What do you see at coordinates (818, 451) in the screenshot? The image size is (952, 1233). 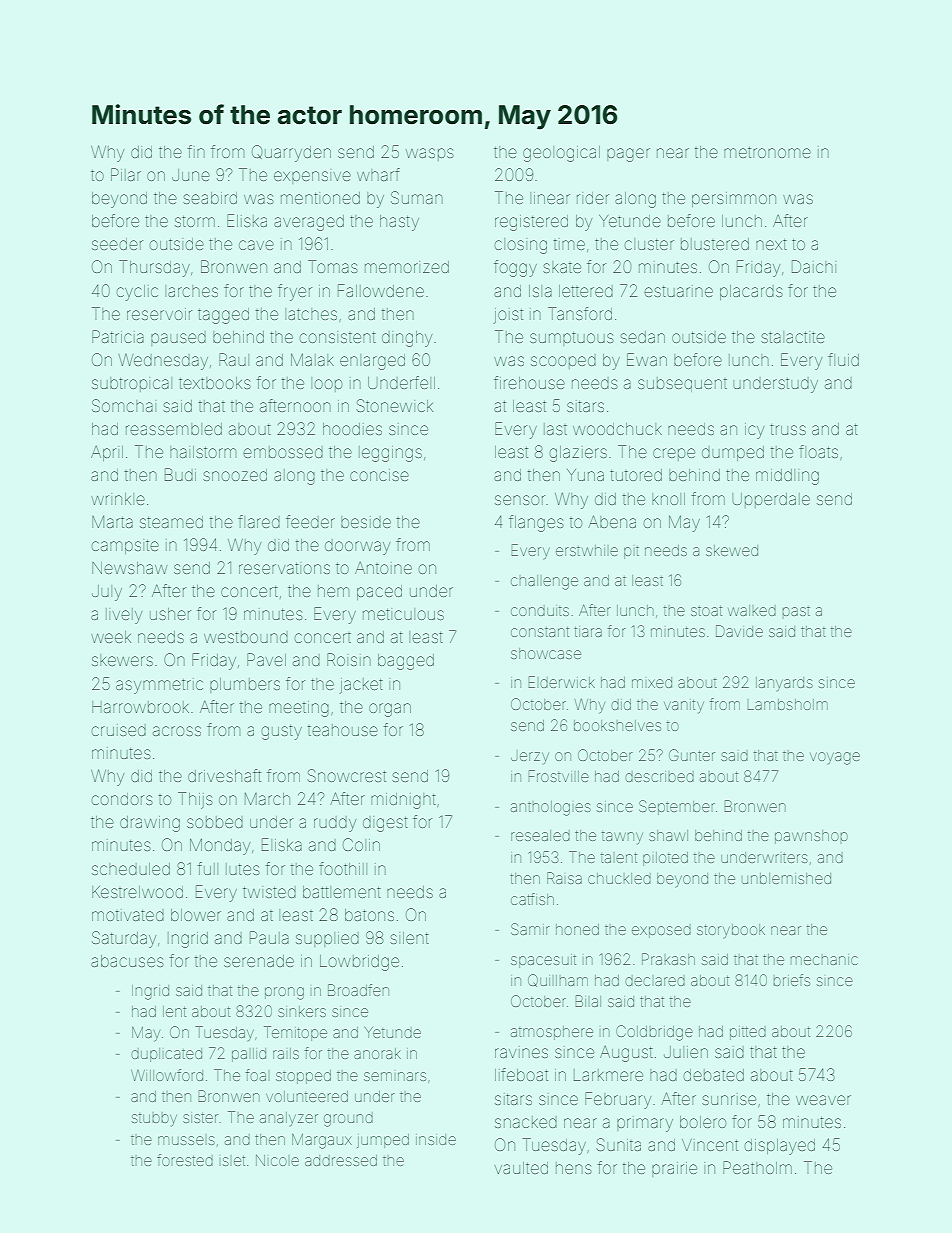 I see `floats` at bounding box center [818, 451].
